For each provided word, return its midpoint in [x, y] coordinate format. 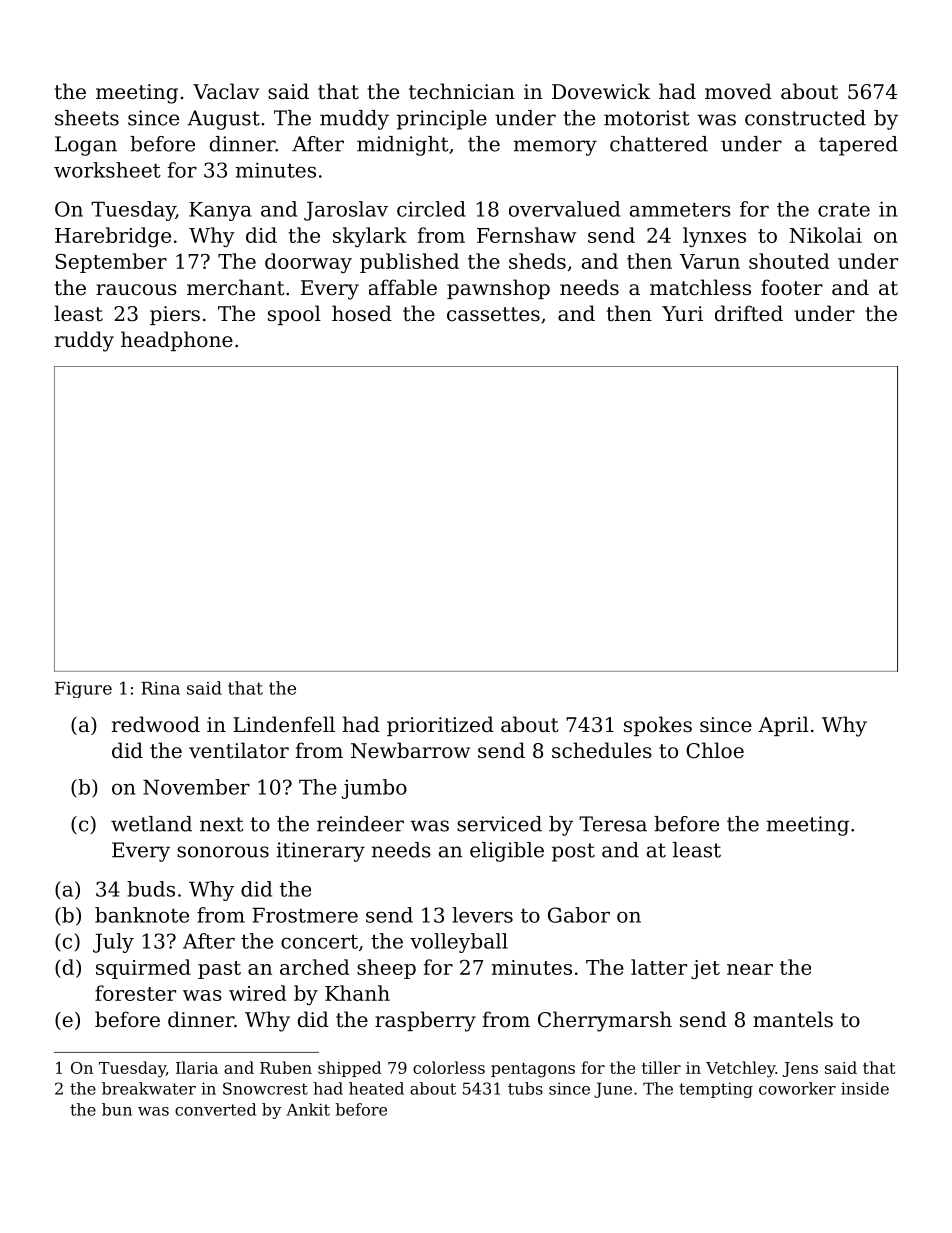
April [783, 726]
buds [151, 889]
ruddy [84, 341]
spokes [658, 726]
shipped [350, 1069]
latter [659, 967]
